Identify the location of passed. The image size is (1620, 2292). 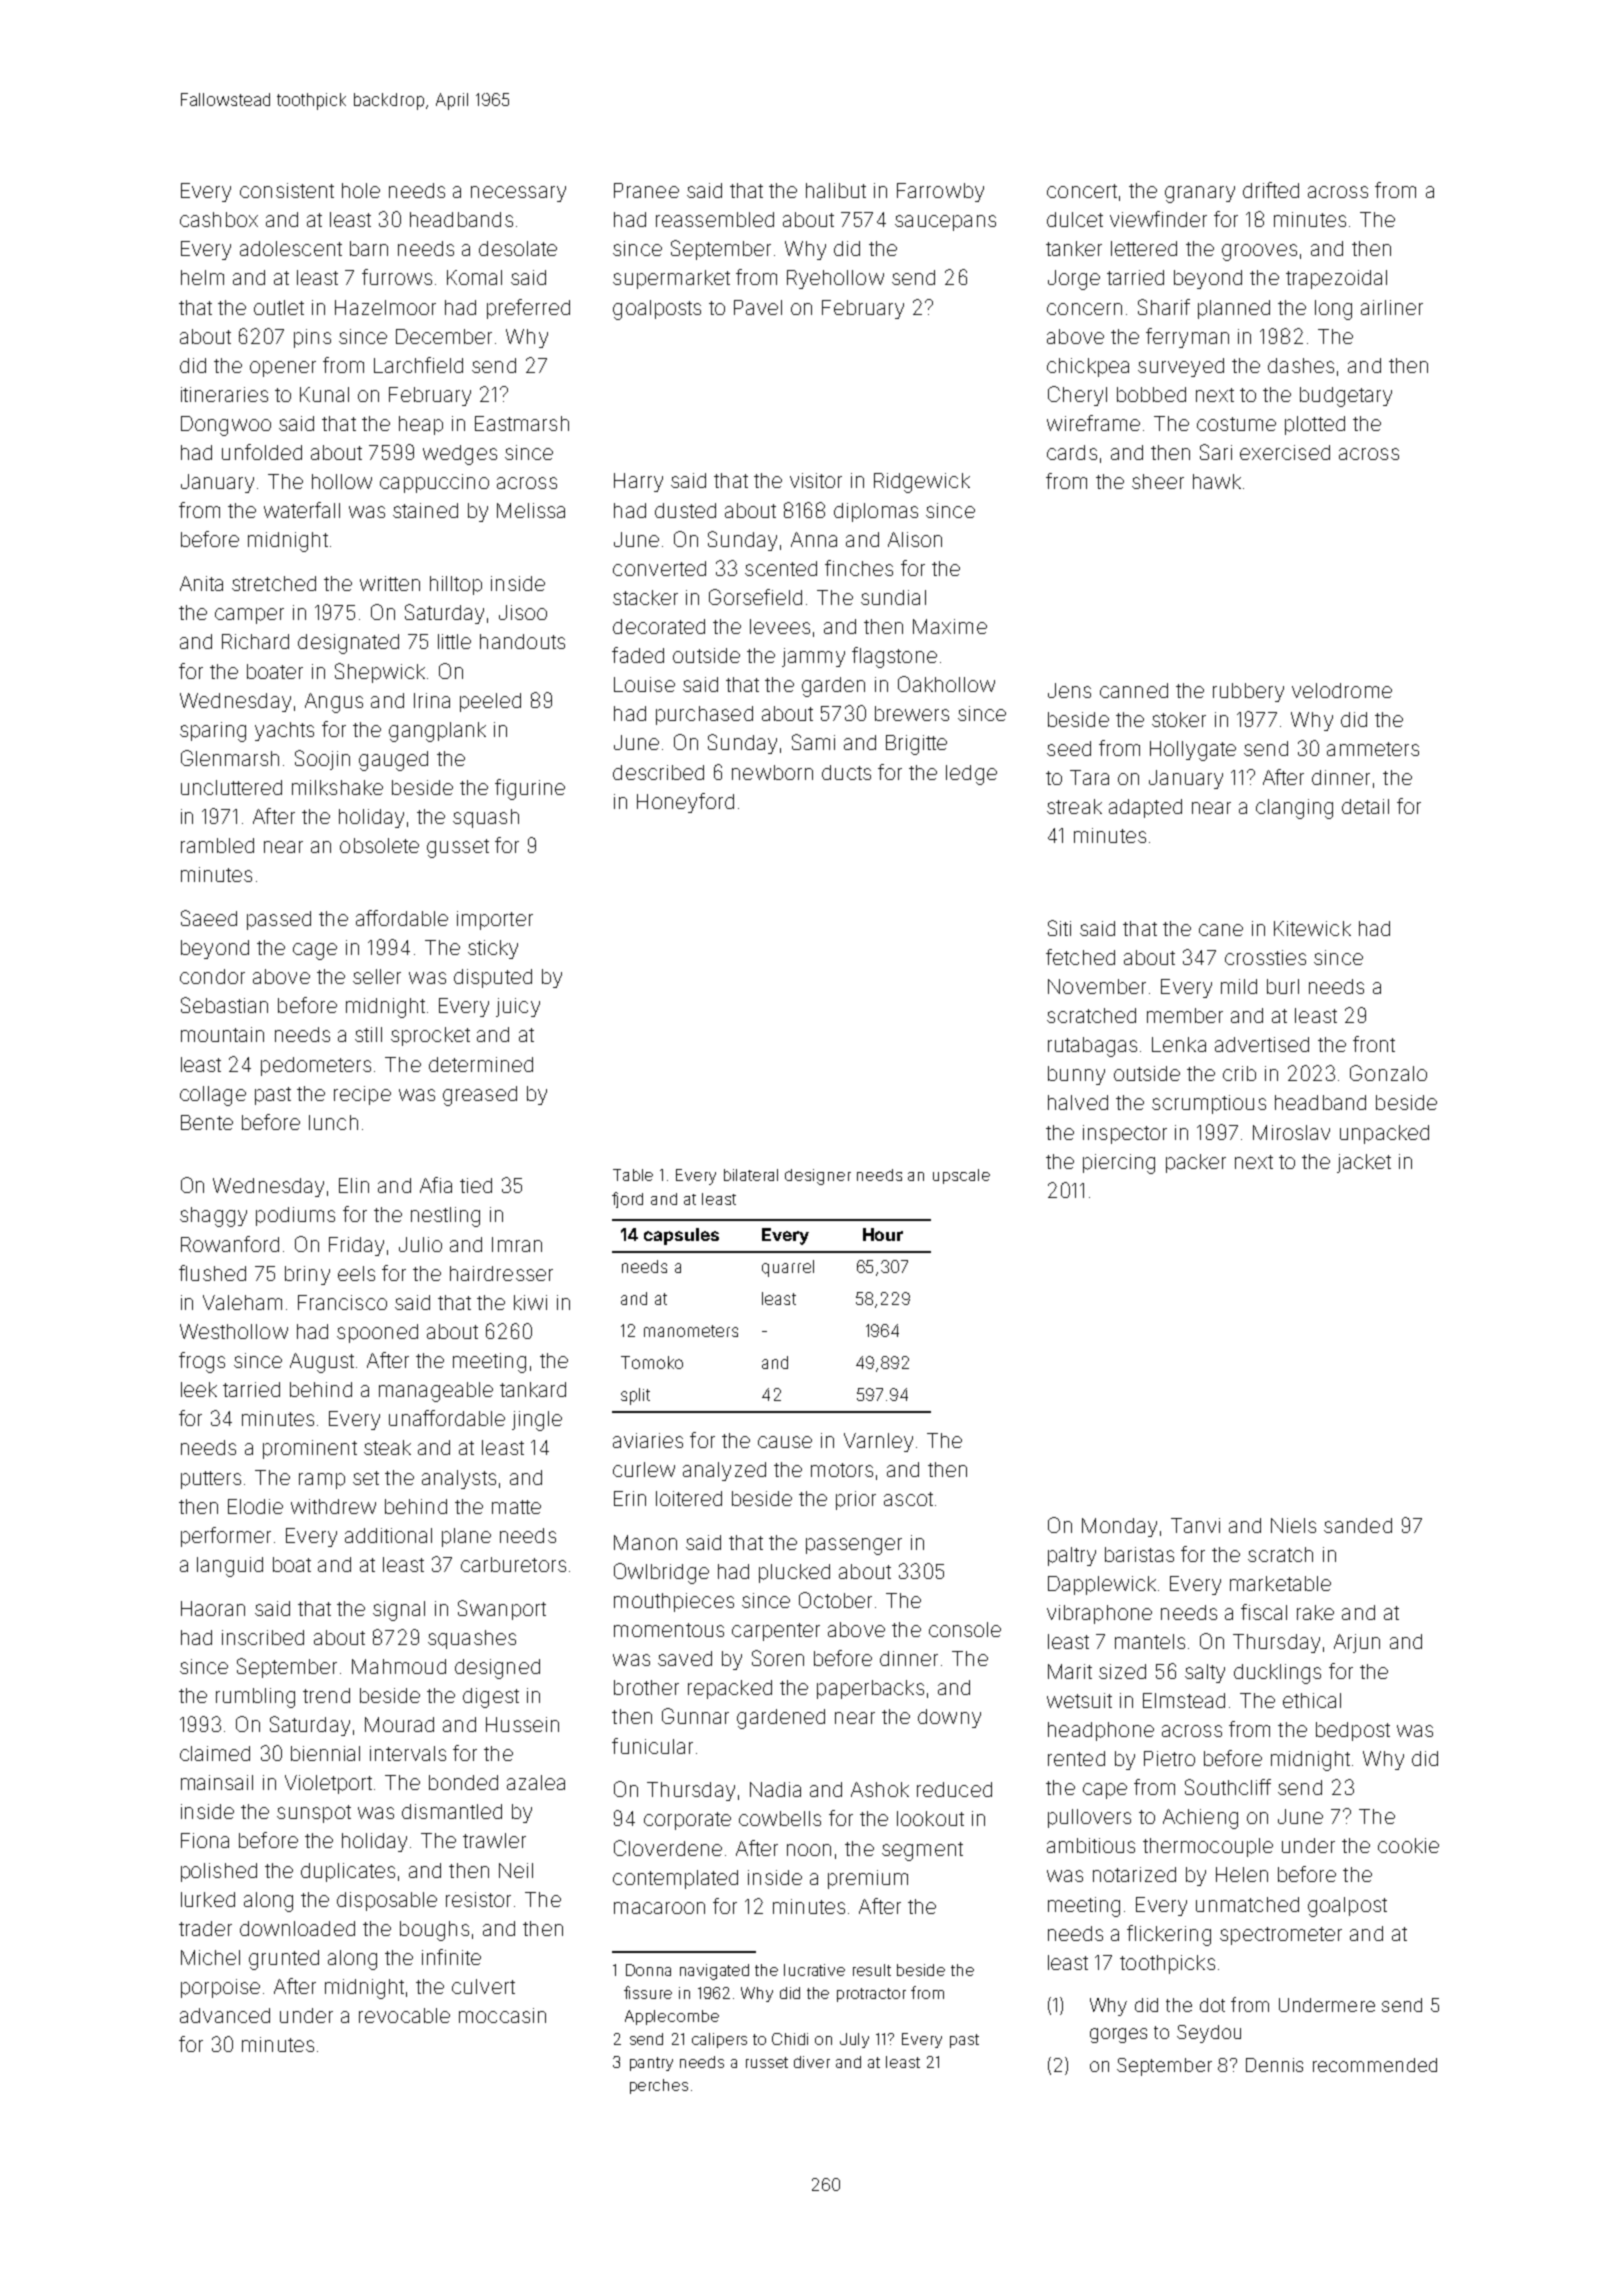
(279, 920).
